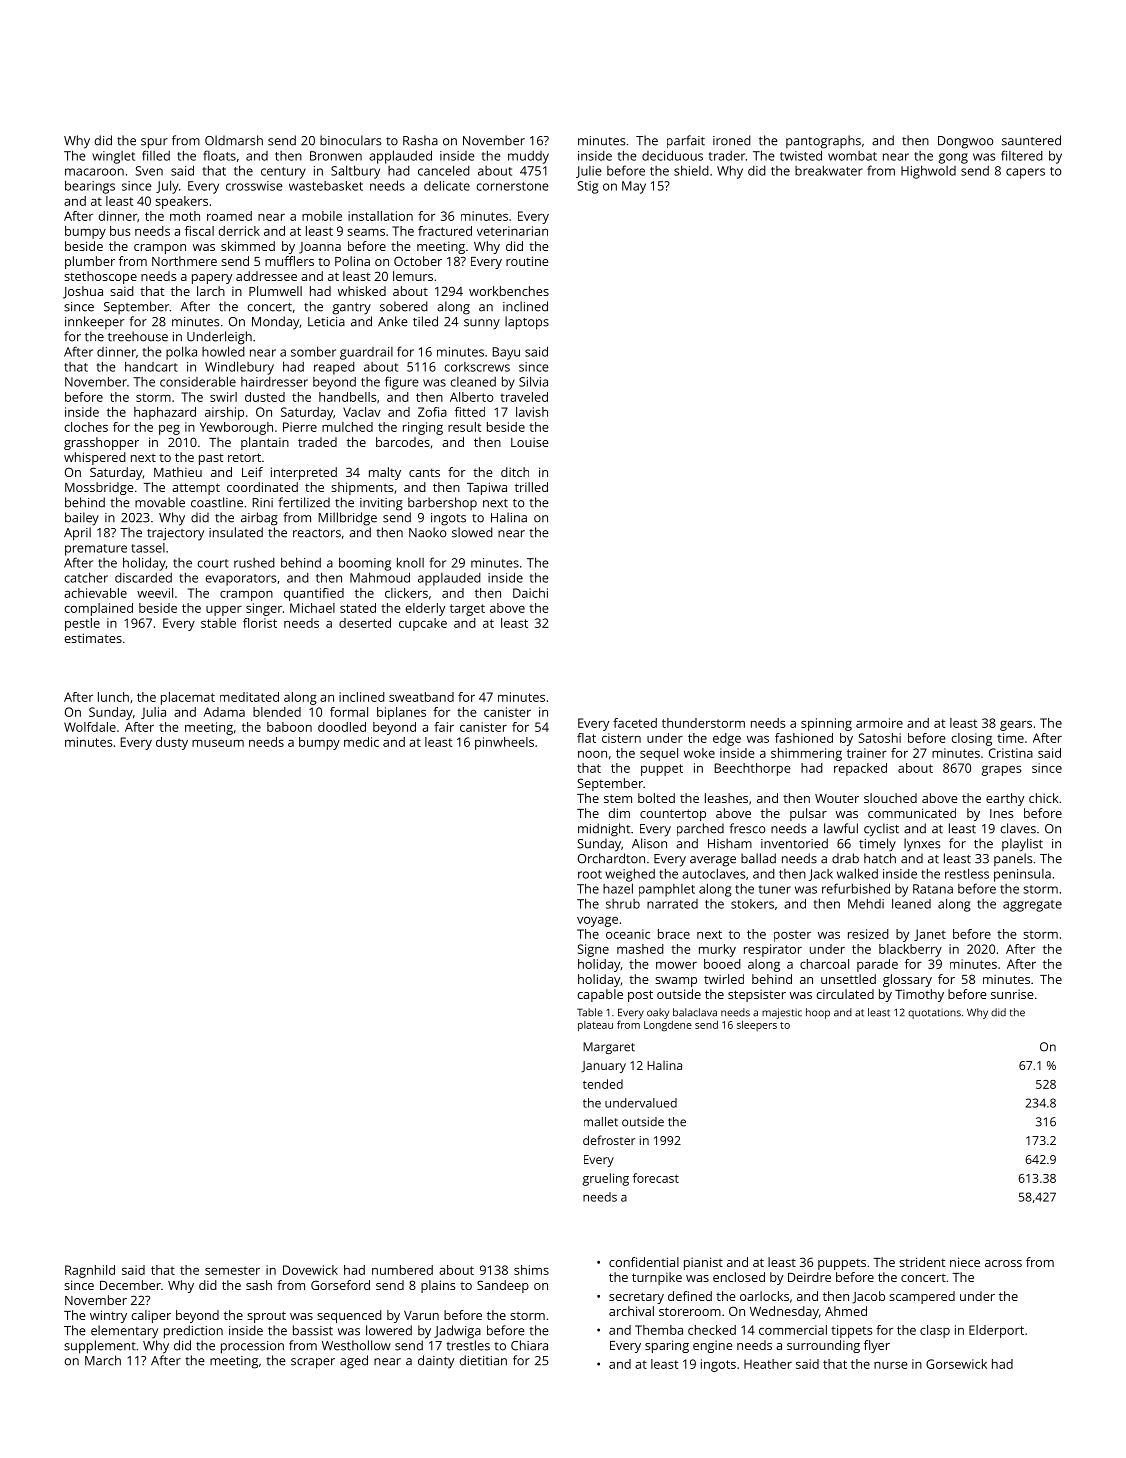 The image size is (1126, 1458). Describe the element at coordinates (879, 723) in the image. I see `armoire` at that location.
